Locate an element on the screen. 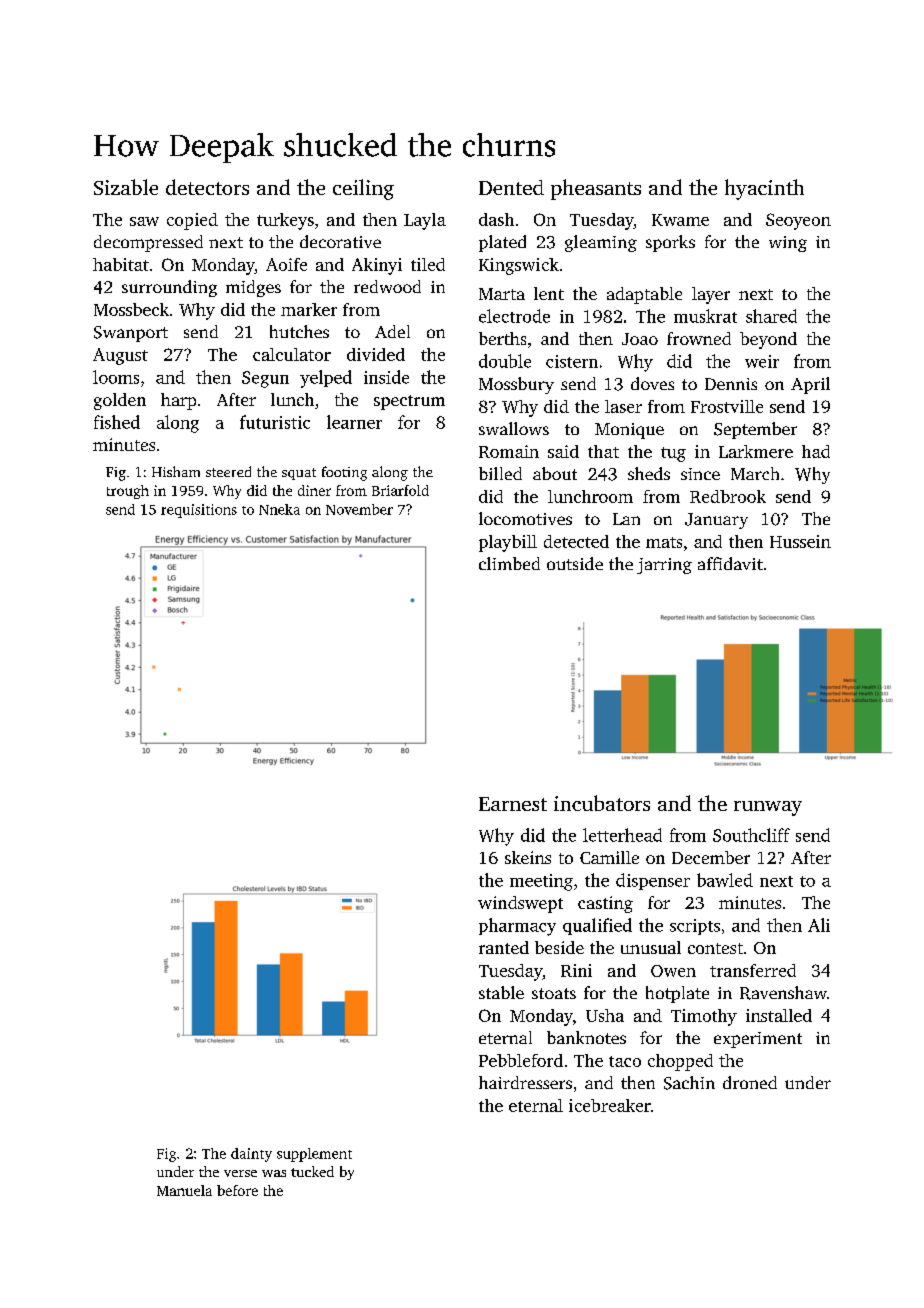 This screenshot has width=924, height=1308. Manuela is located at coordinates (184, 1190).
